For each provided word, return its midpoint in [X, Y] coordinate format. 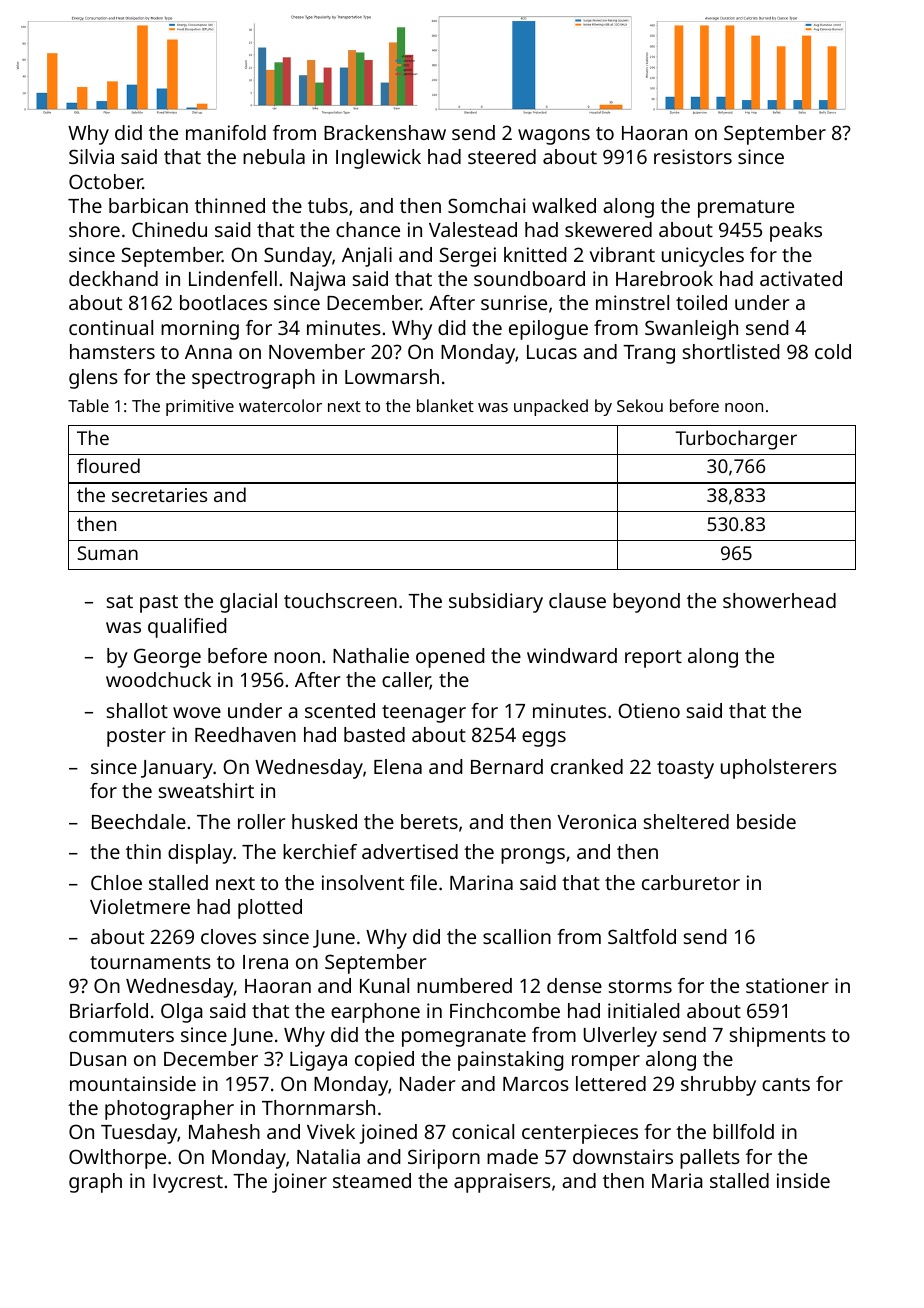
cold [833, 351]
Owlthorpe [117, 1159]
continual [111, 327]
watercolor [280, 405]
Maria [677, 1180]
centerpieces [580, 1134]
